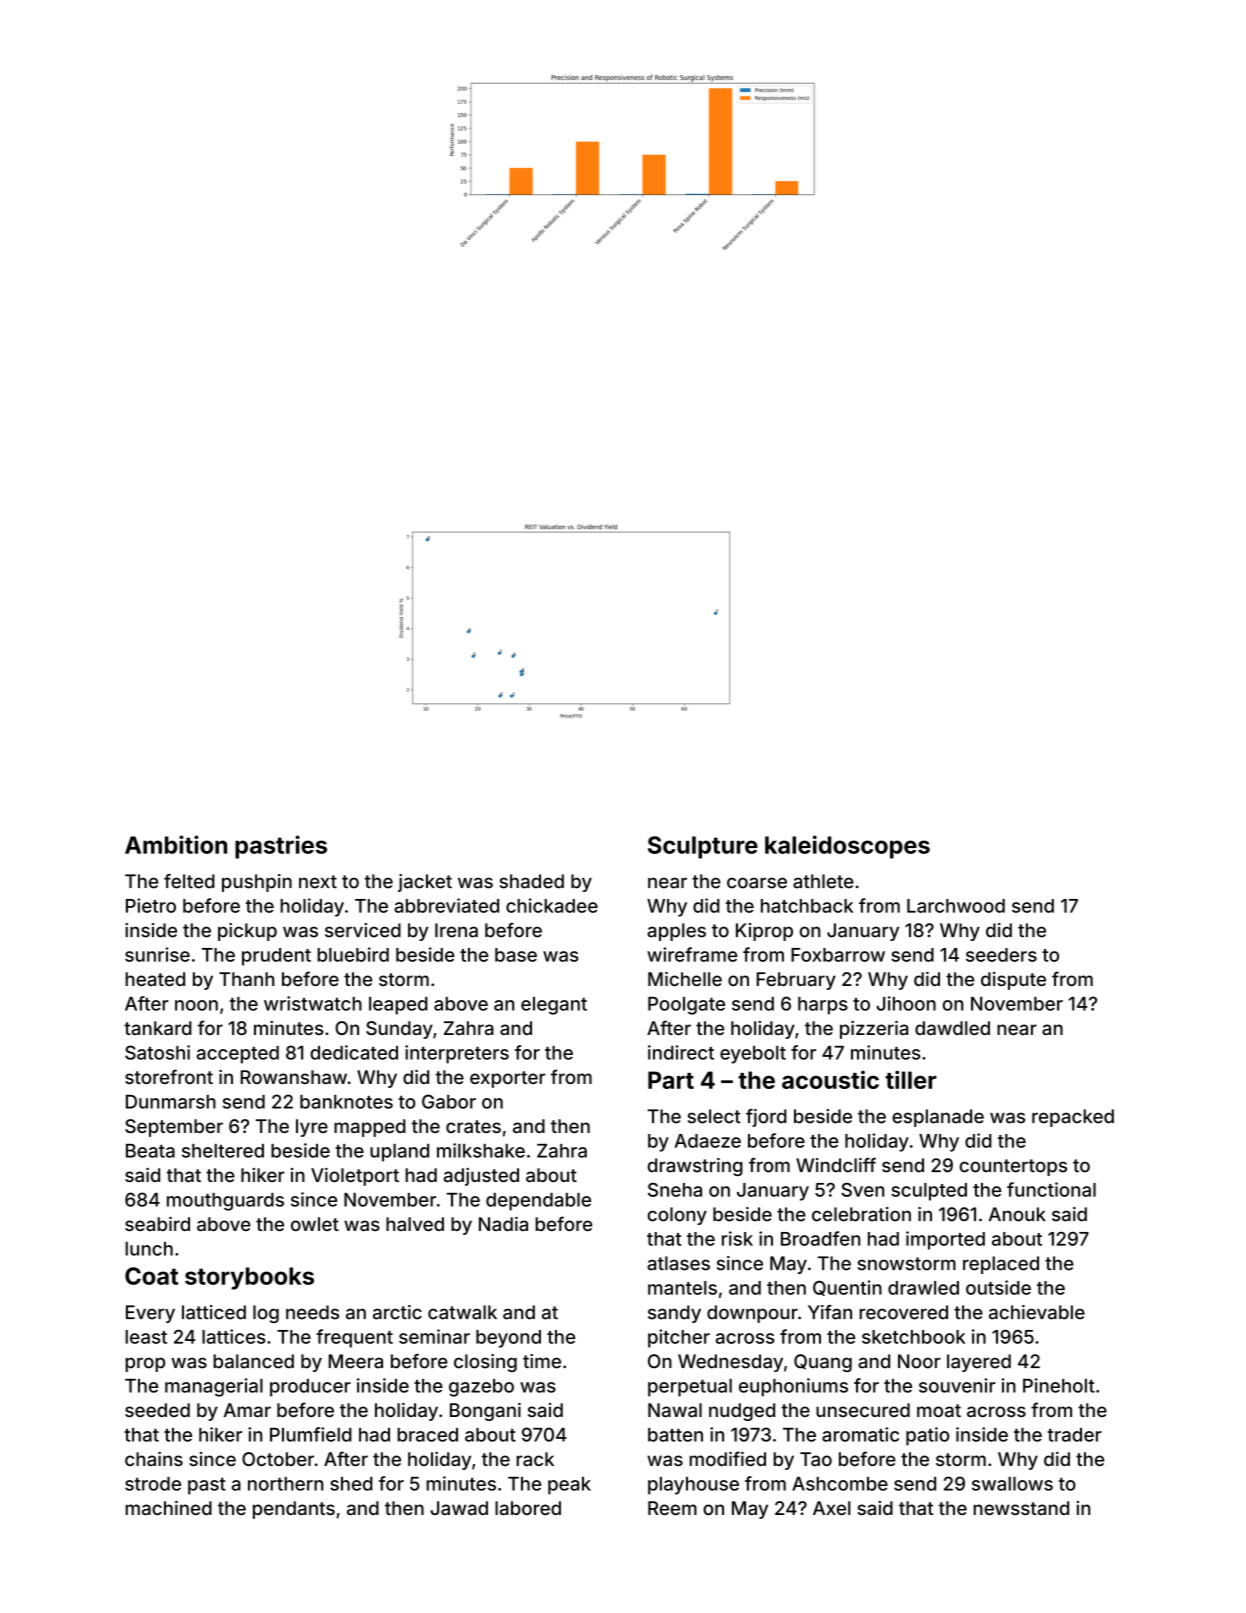 The image size is (1246, 1613). I want to click on Sculpture, so click(703, 847).
